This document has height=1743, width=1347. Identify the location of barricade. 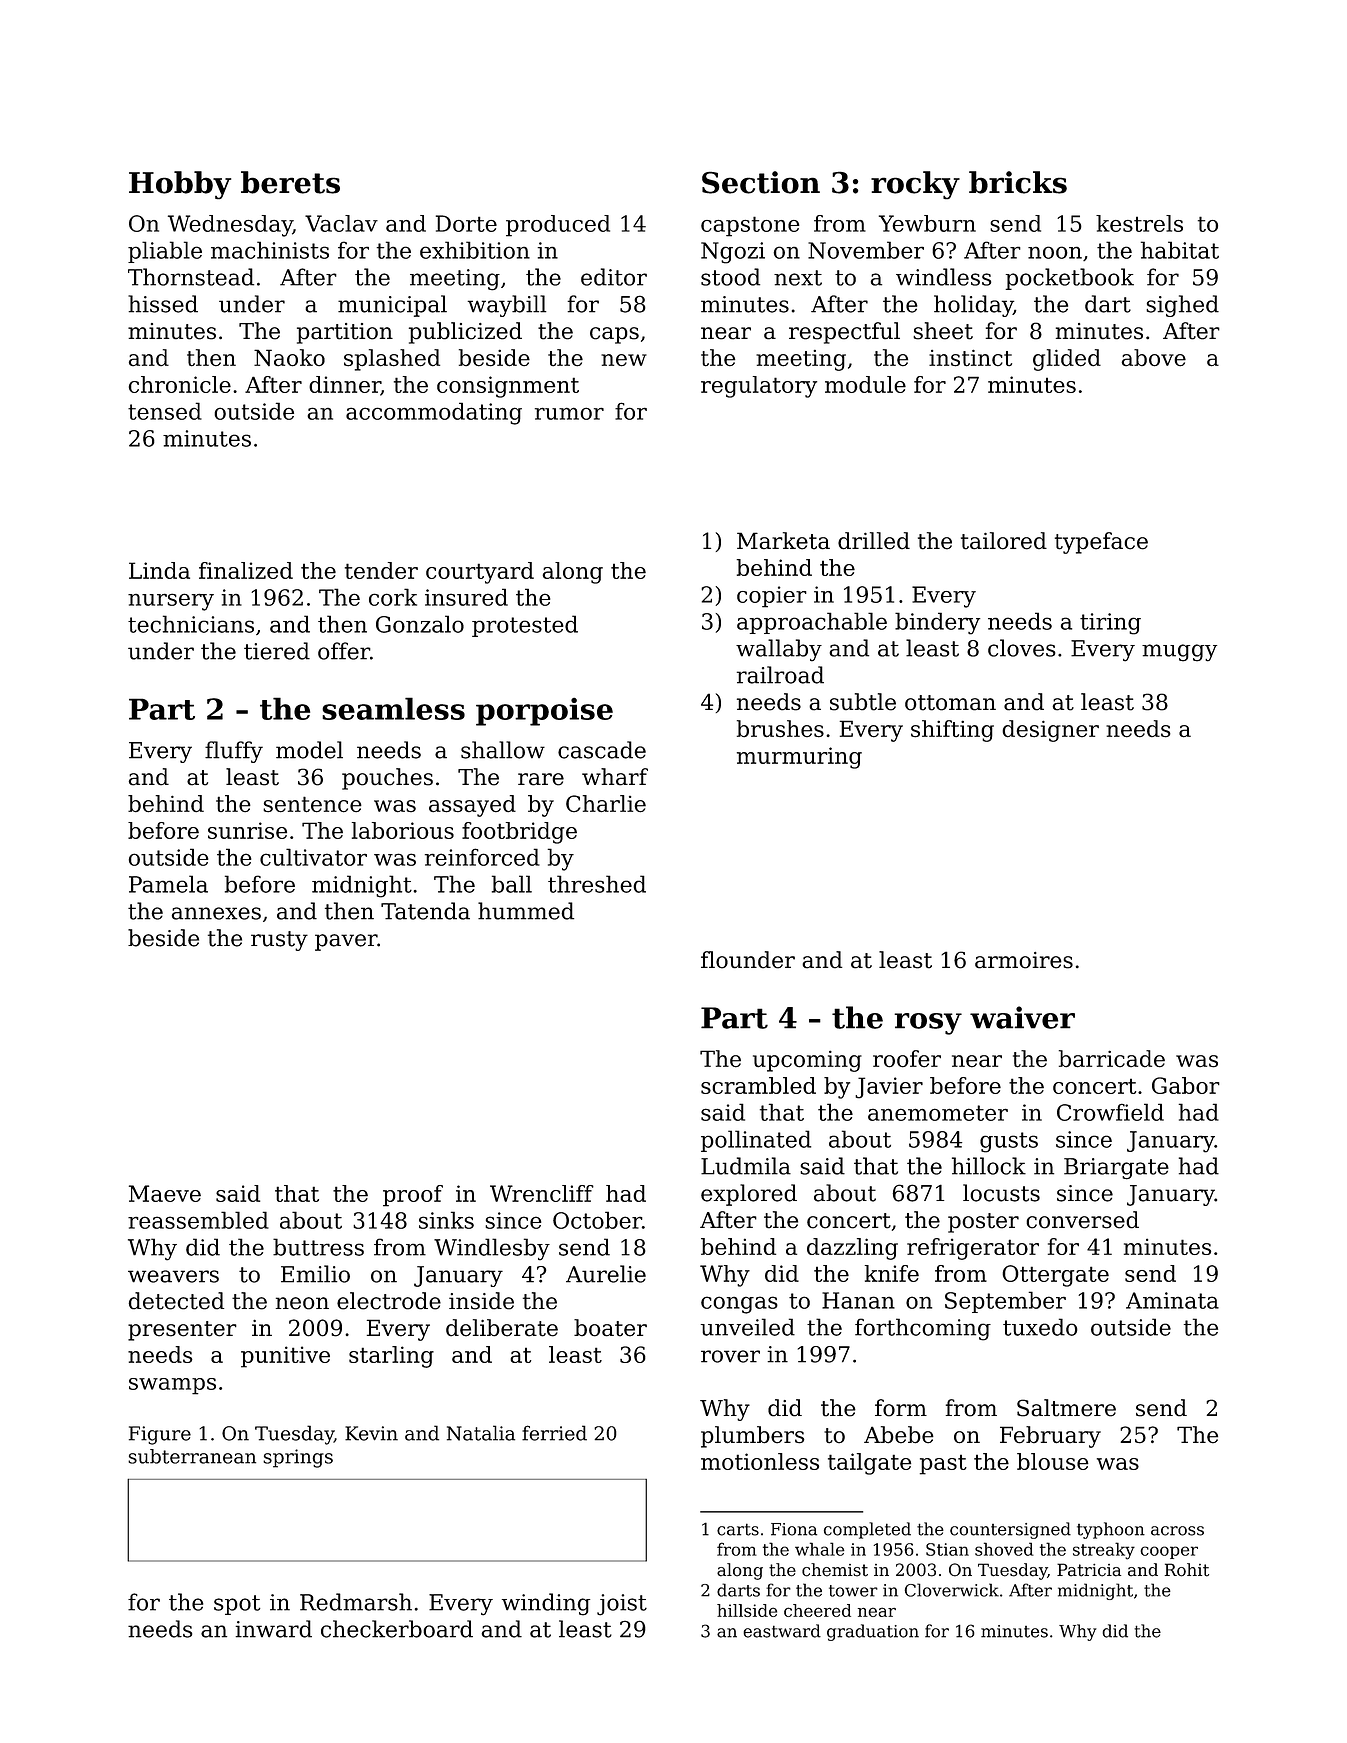
(1112, 1059).
